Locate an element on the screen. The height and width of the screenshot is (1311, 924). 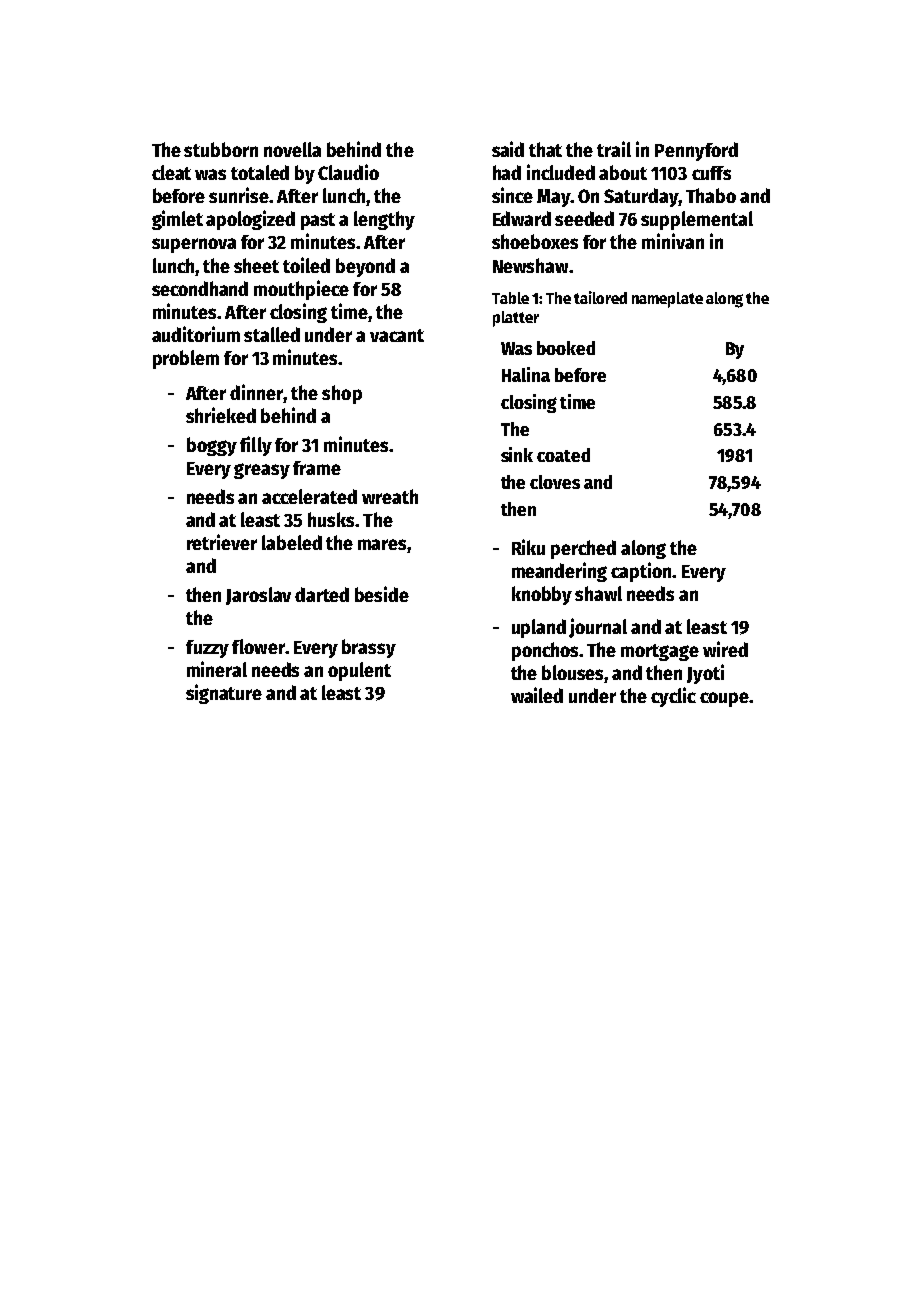
booked is located at coordinates (566, 348).
